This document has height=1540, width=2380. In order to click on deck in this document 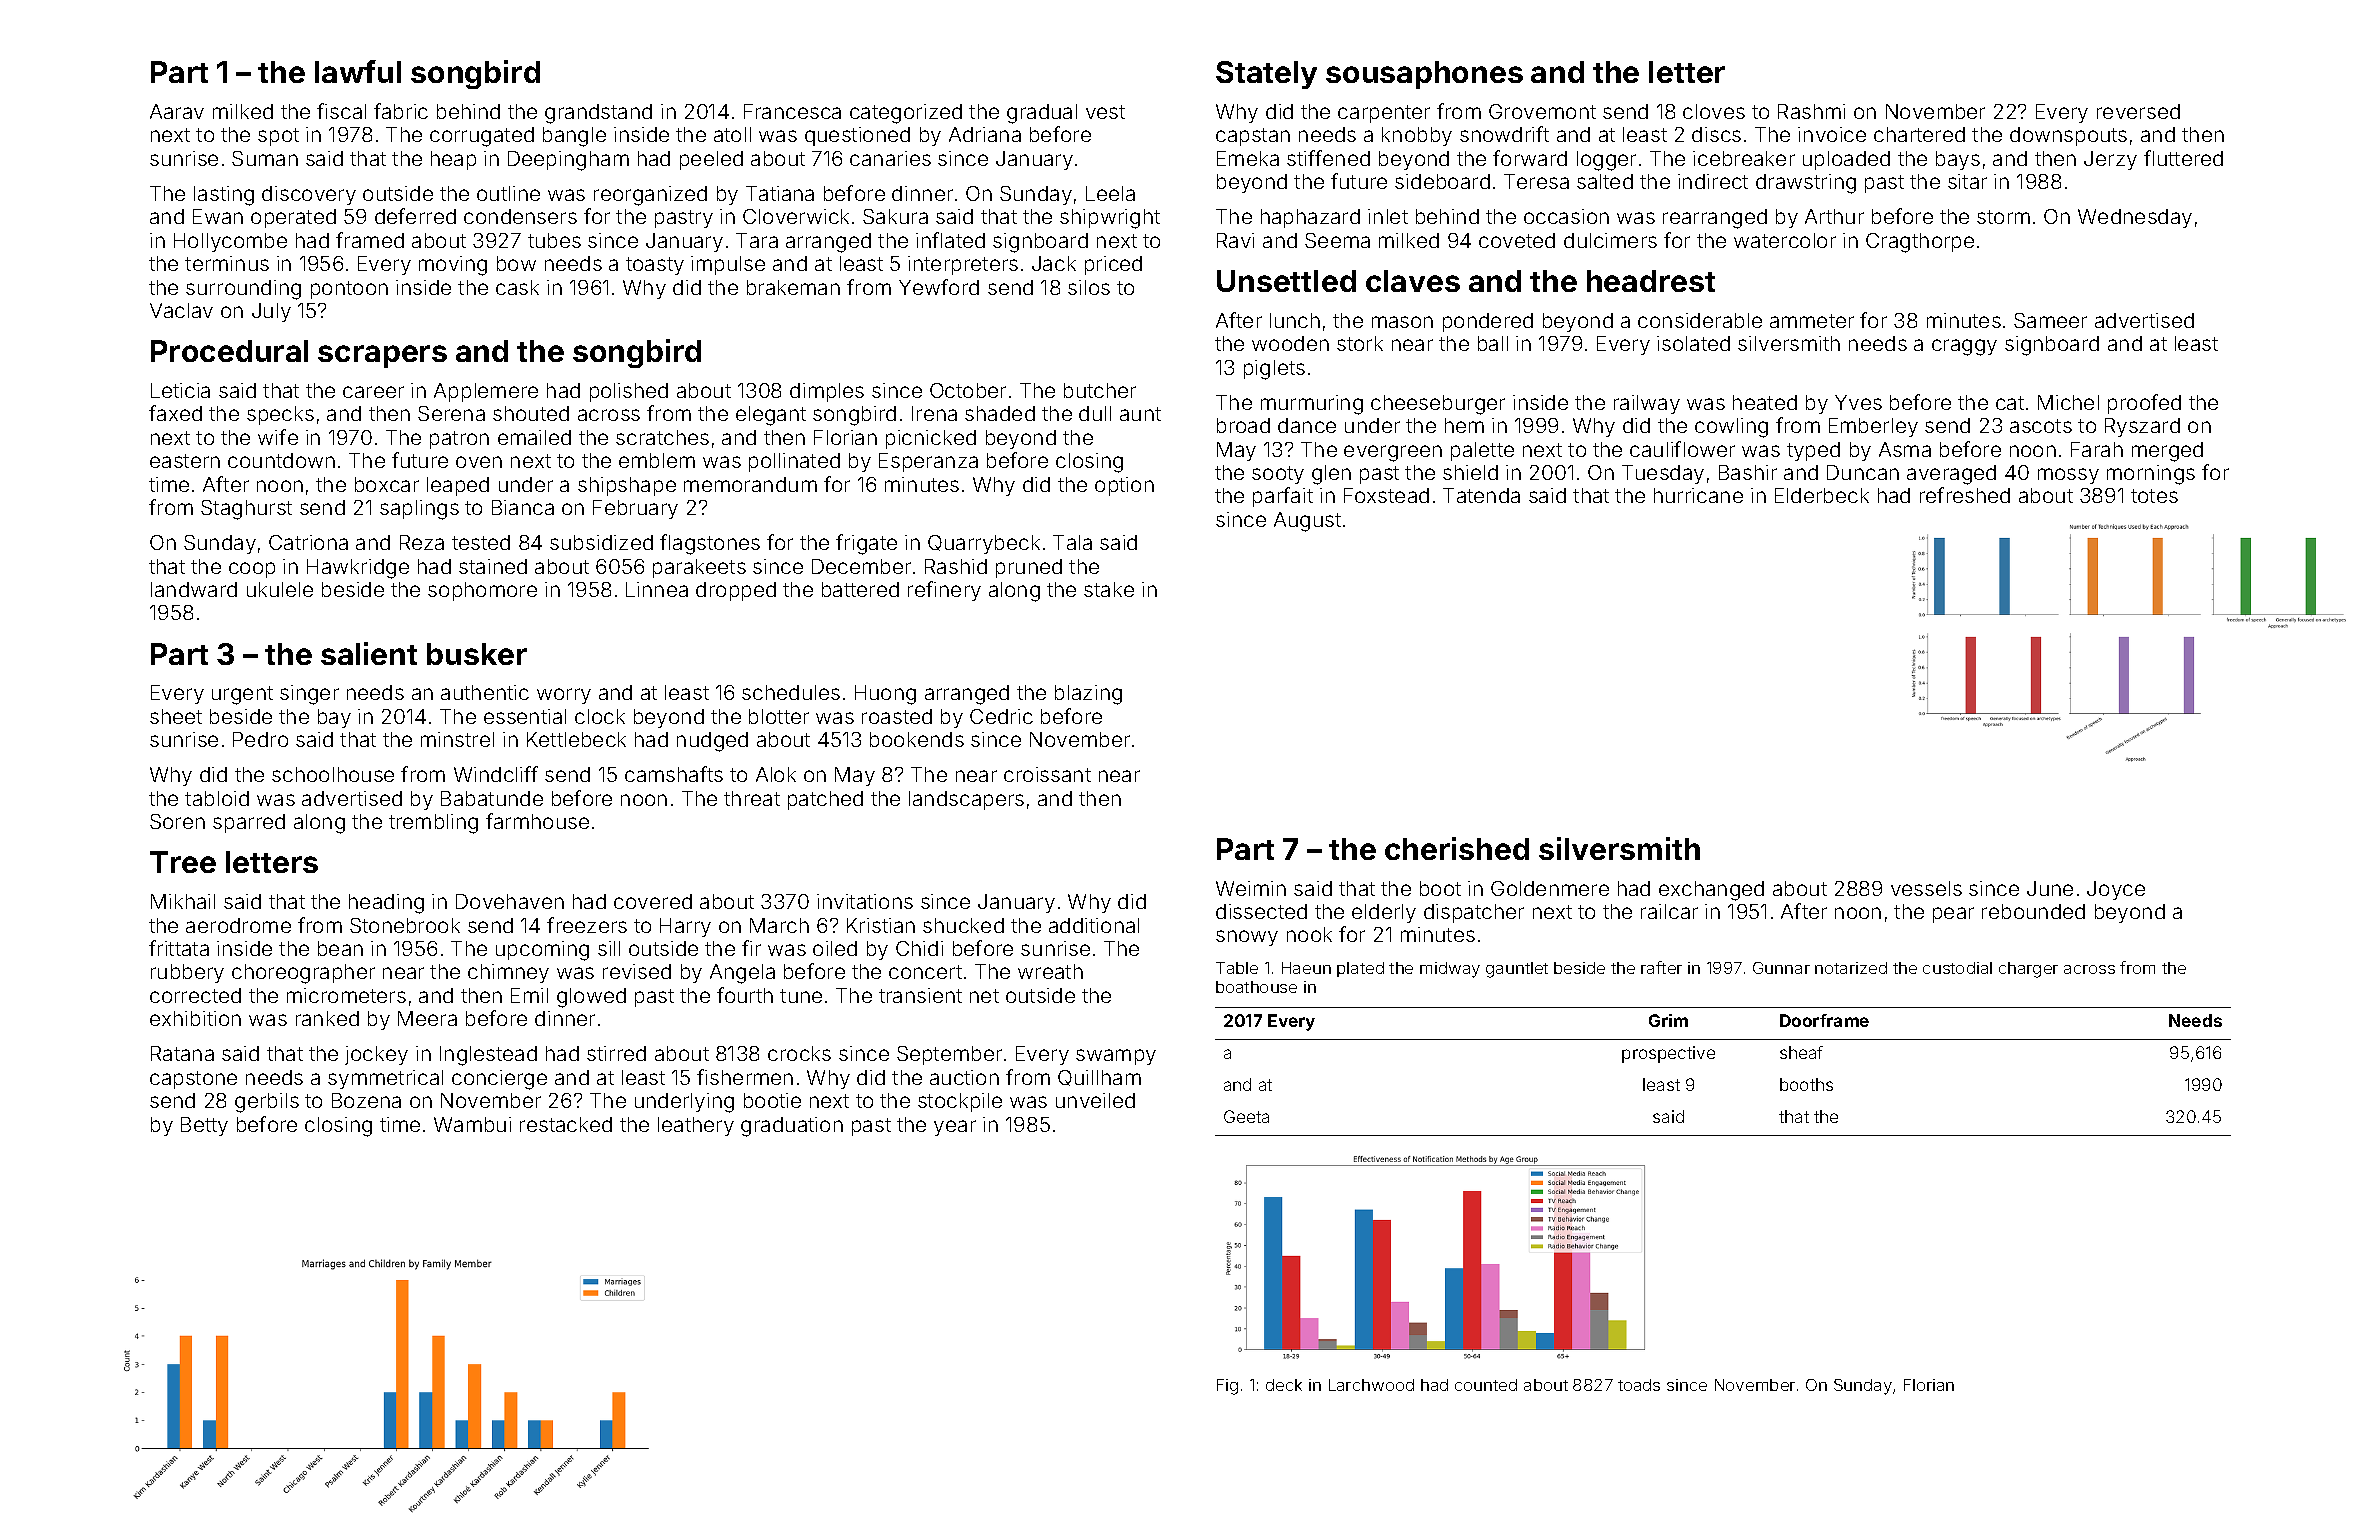, I will do `click(1284, 1385)`.
